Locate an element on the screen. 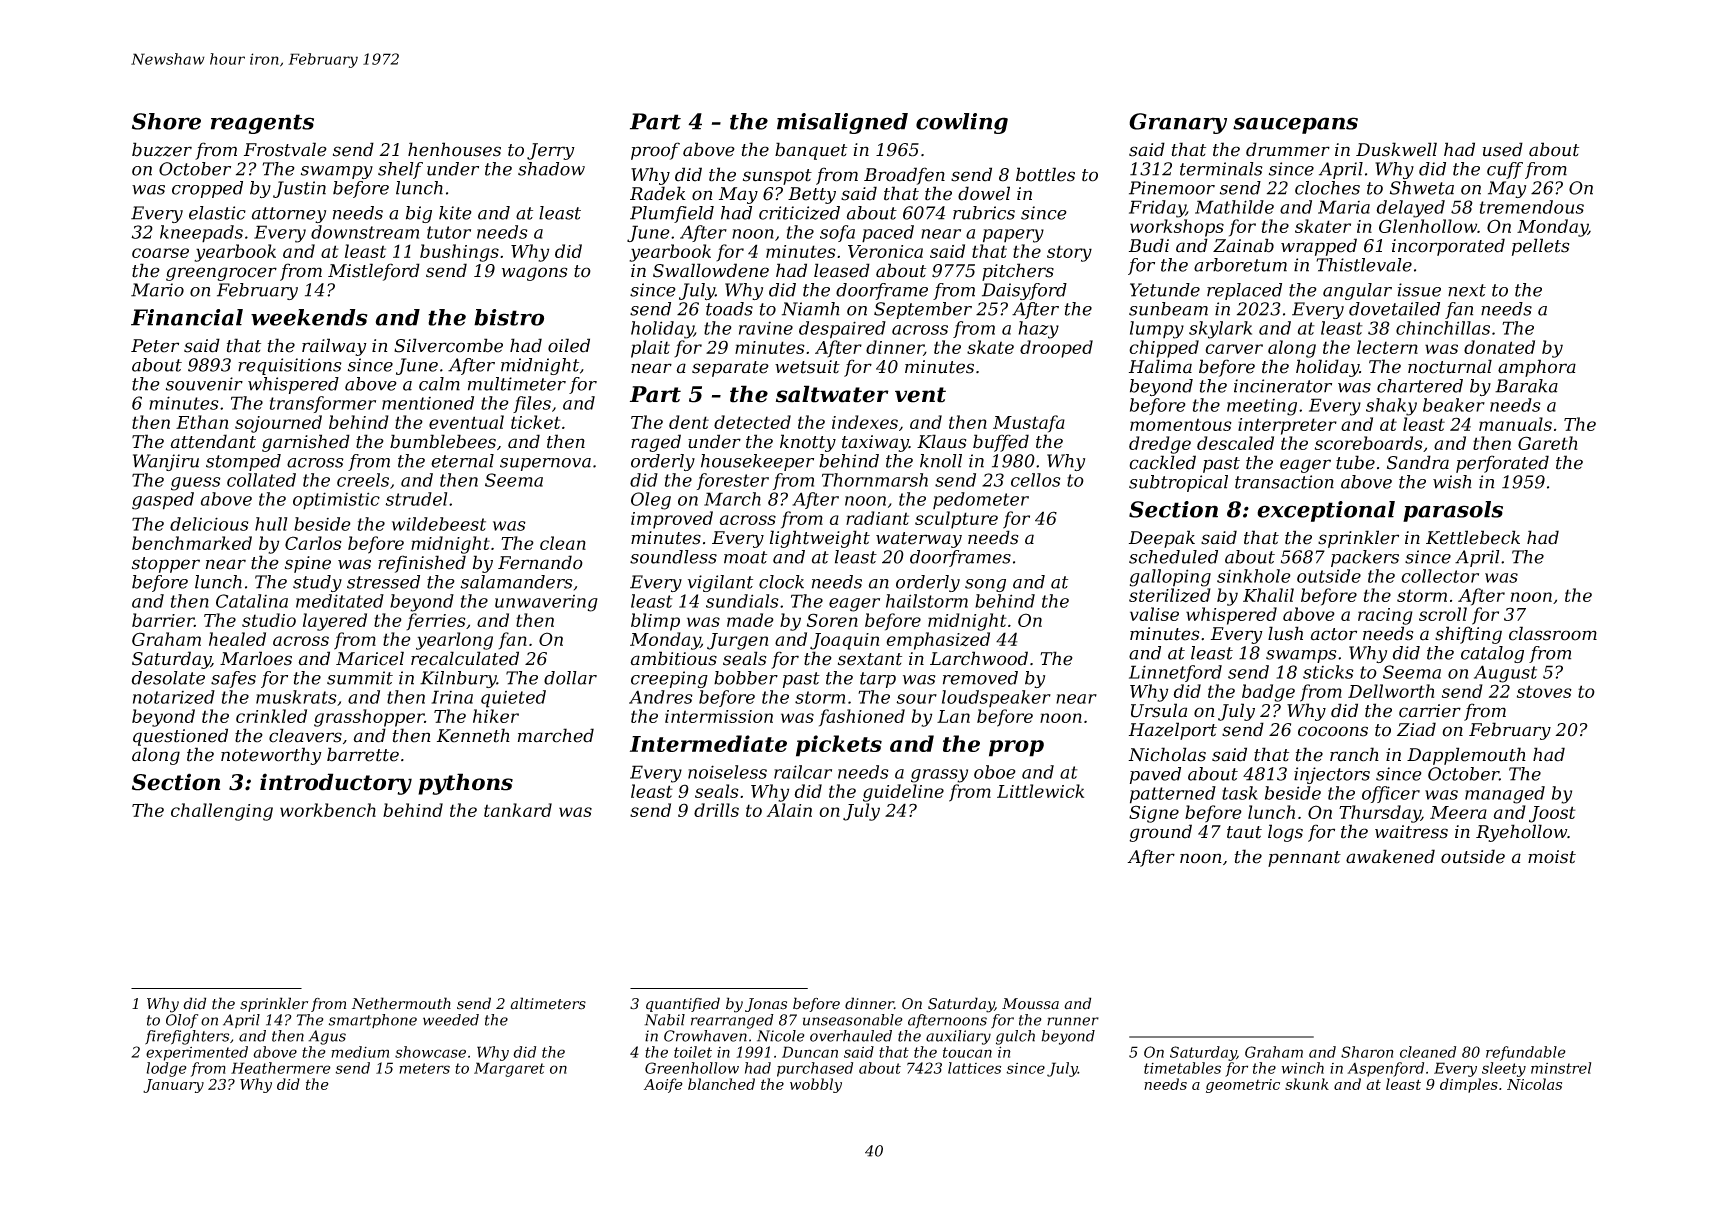 This screenshot has width=1730, height=1223. actor is located at coordinates (1333, 634).
